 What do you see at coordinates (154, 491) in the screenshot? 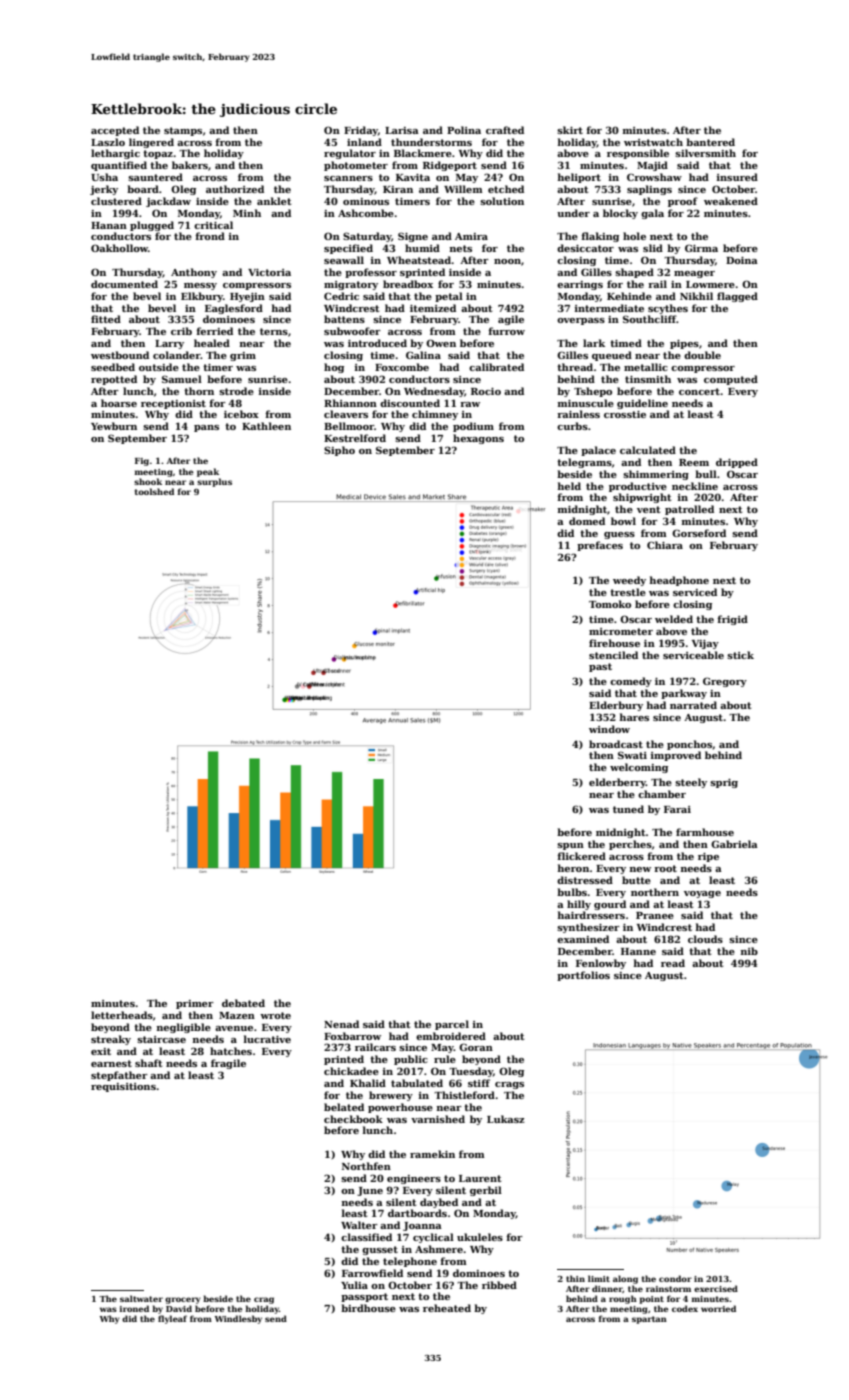
I see `toolshed` at bounding box center [154, 491].
